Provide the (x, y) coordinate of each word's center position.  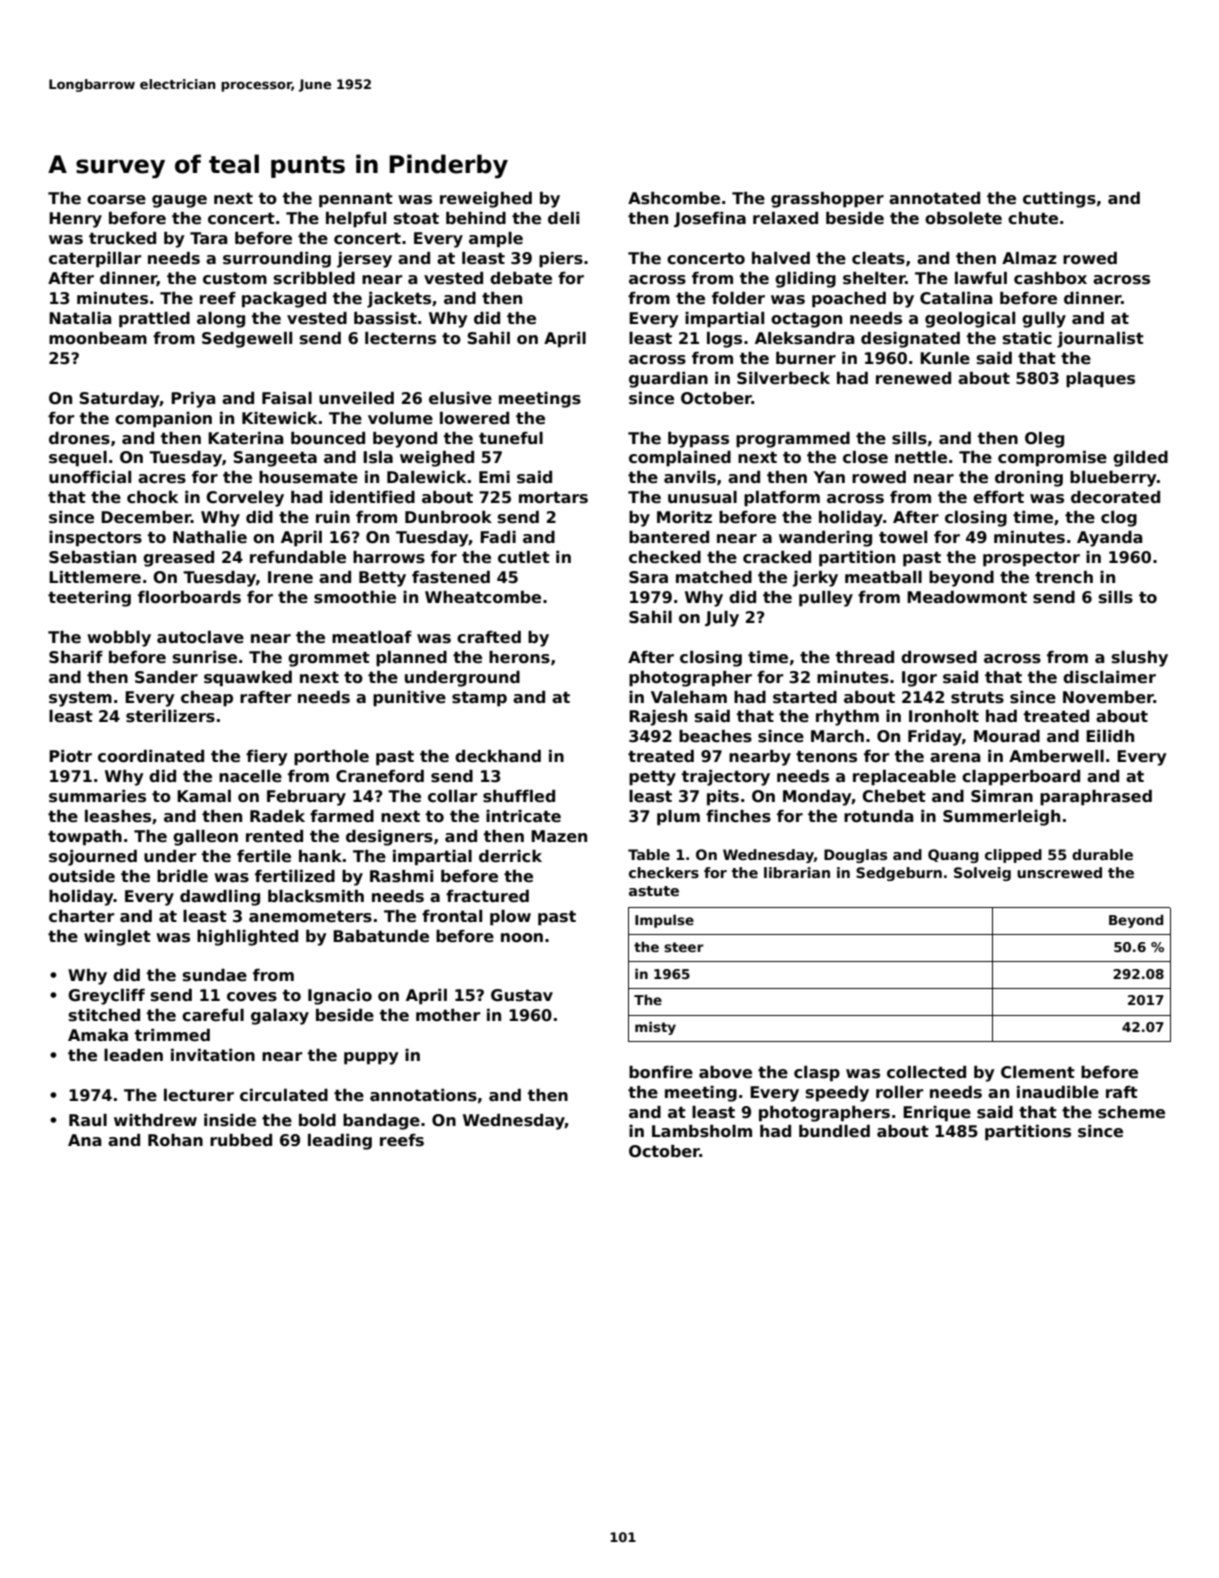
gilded (1140, 459)
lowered (474, 418)
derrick (510, 856)
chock (152, 497)
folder (738, 298)
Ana (85, 1140)
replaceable (904, 778)
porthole (331, 758)
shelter (874, 278)
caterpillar (95, 260)
